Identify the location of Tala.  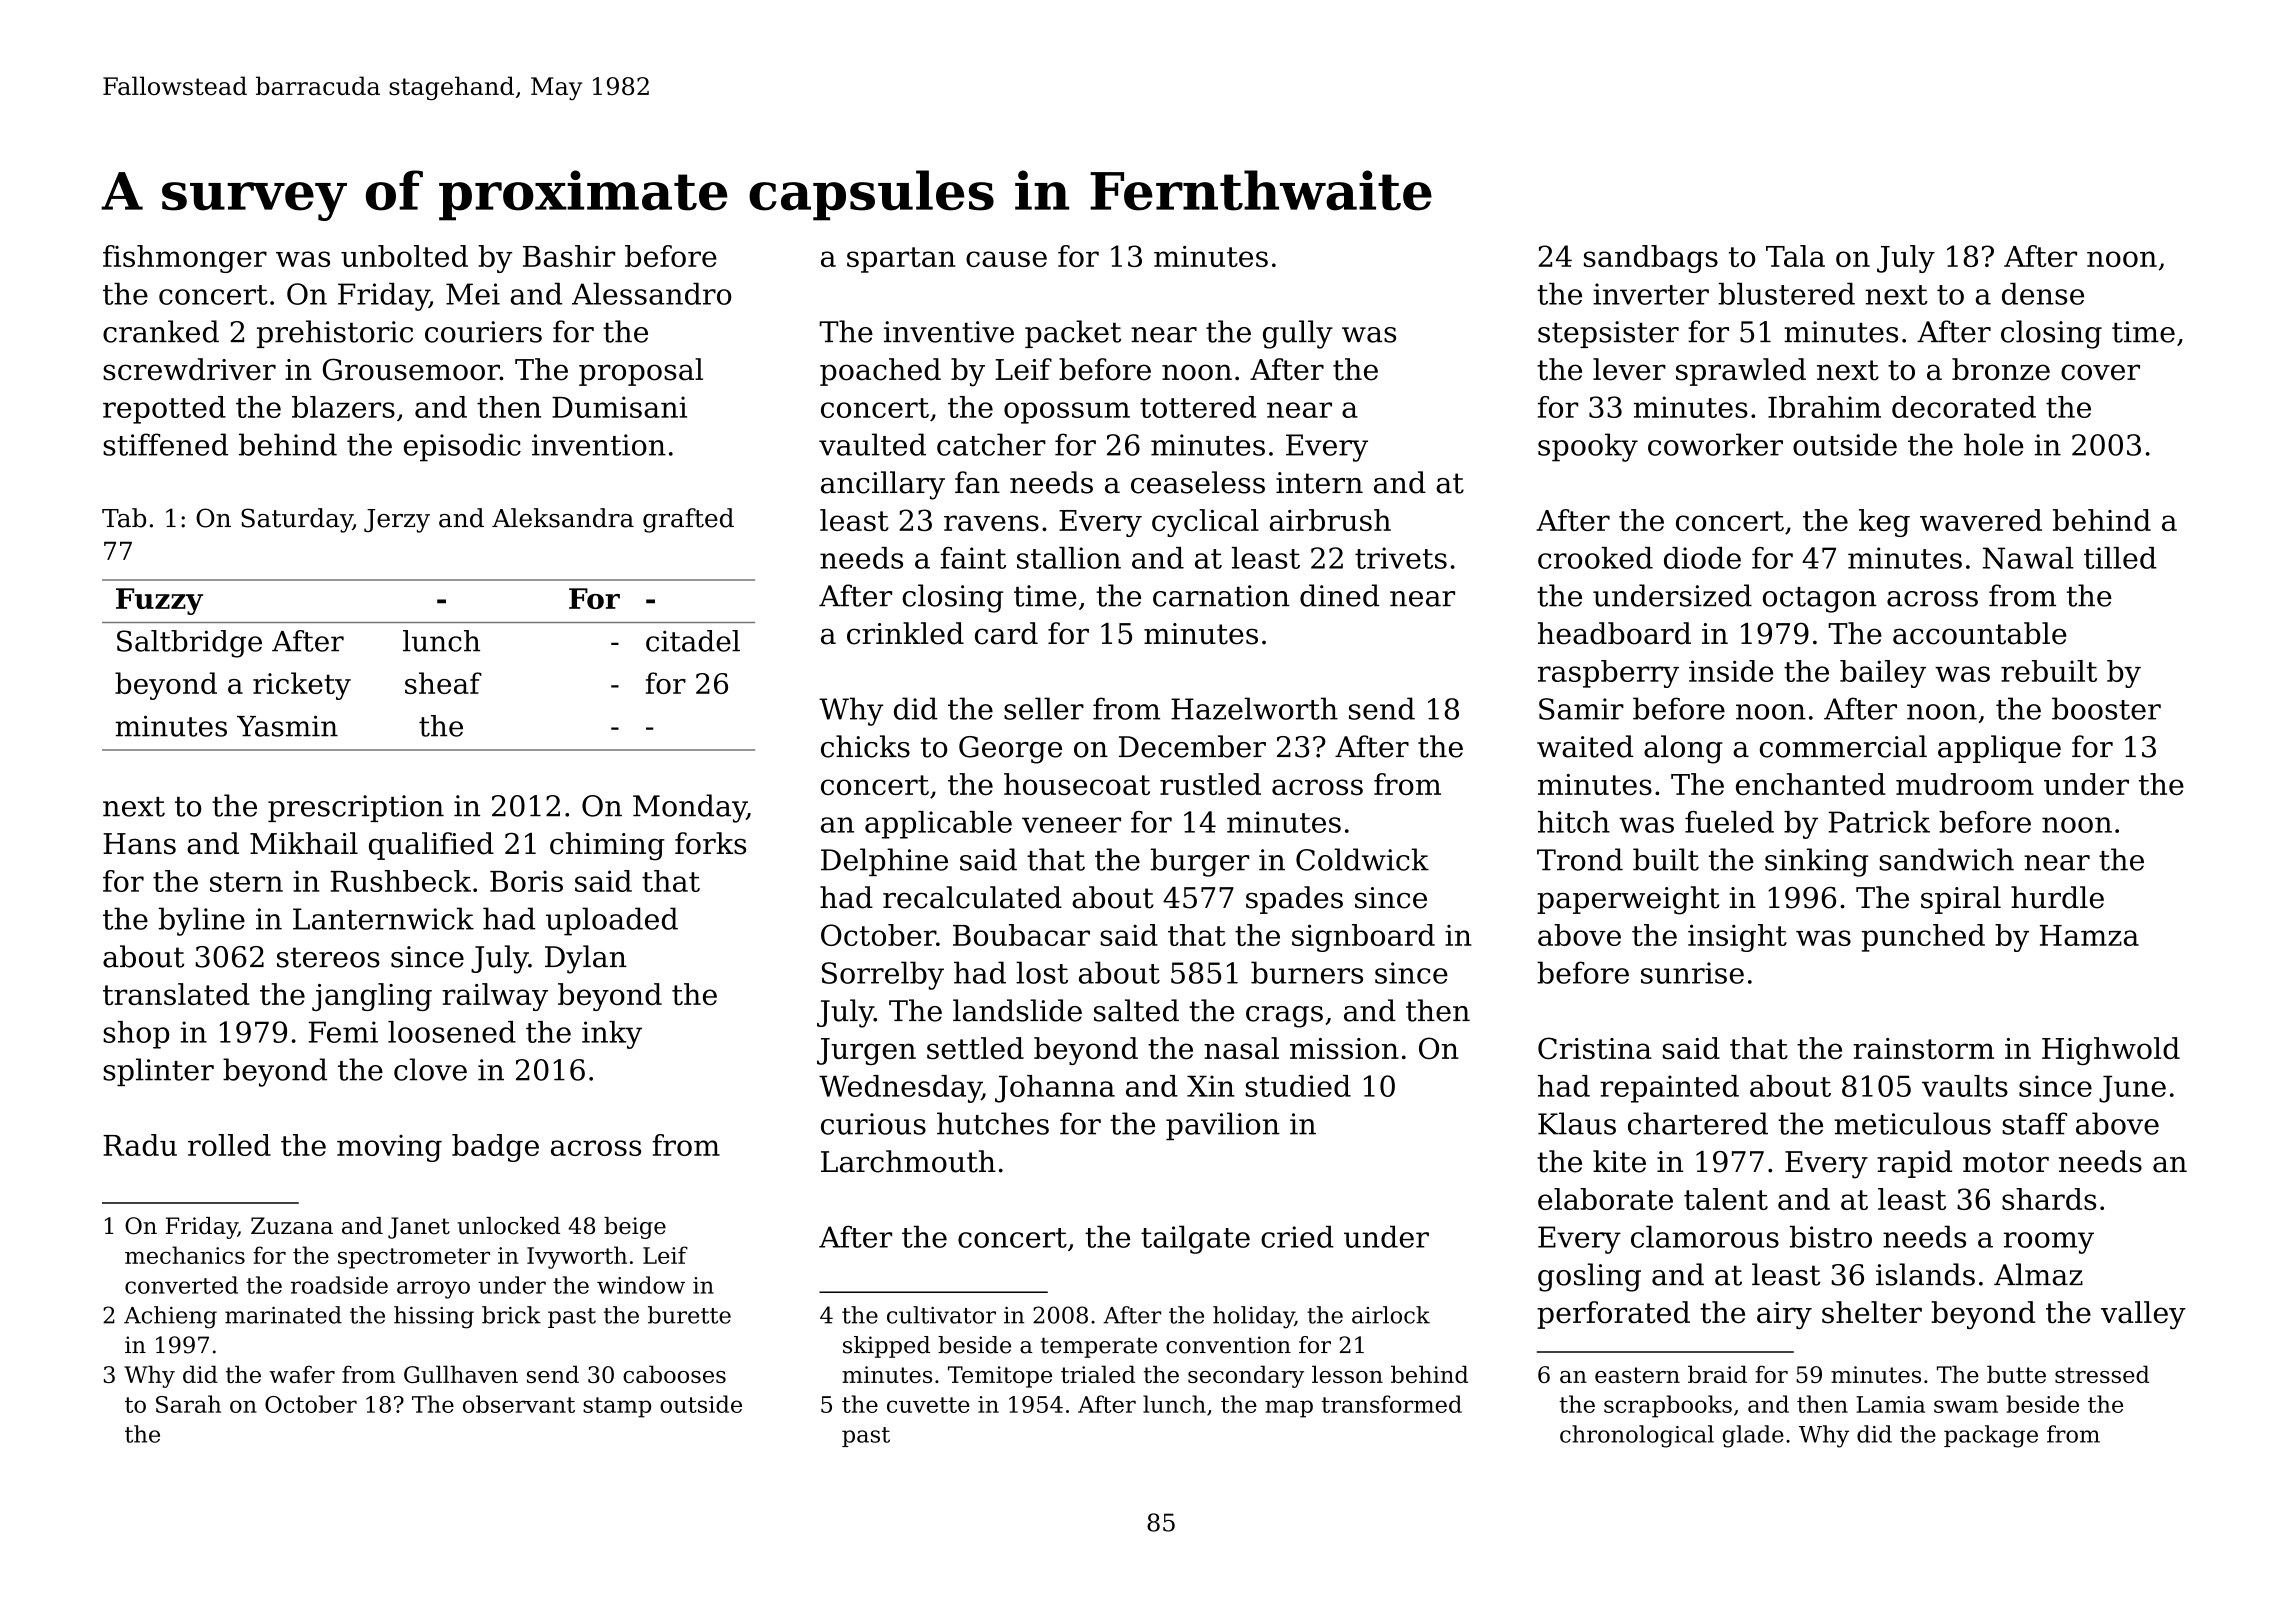
(1795, 256).
